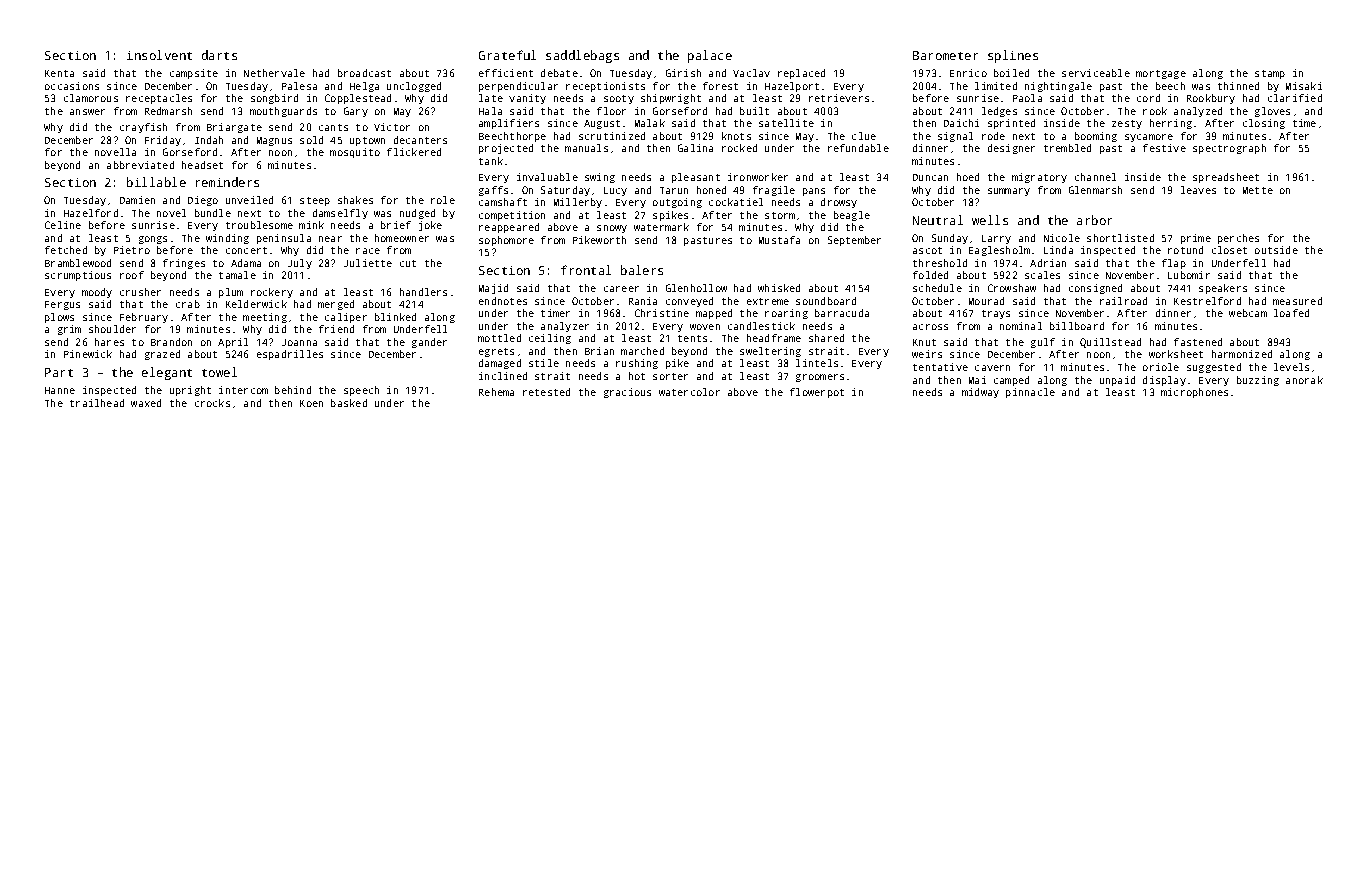 This screenshot has height=887, width=1372. What do you see at coordinates (1164, 148) in the screenshot?
I see `festive` at bounding box center [1164, 148].
